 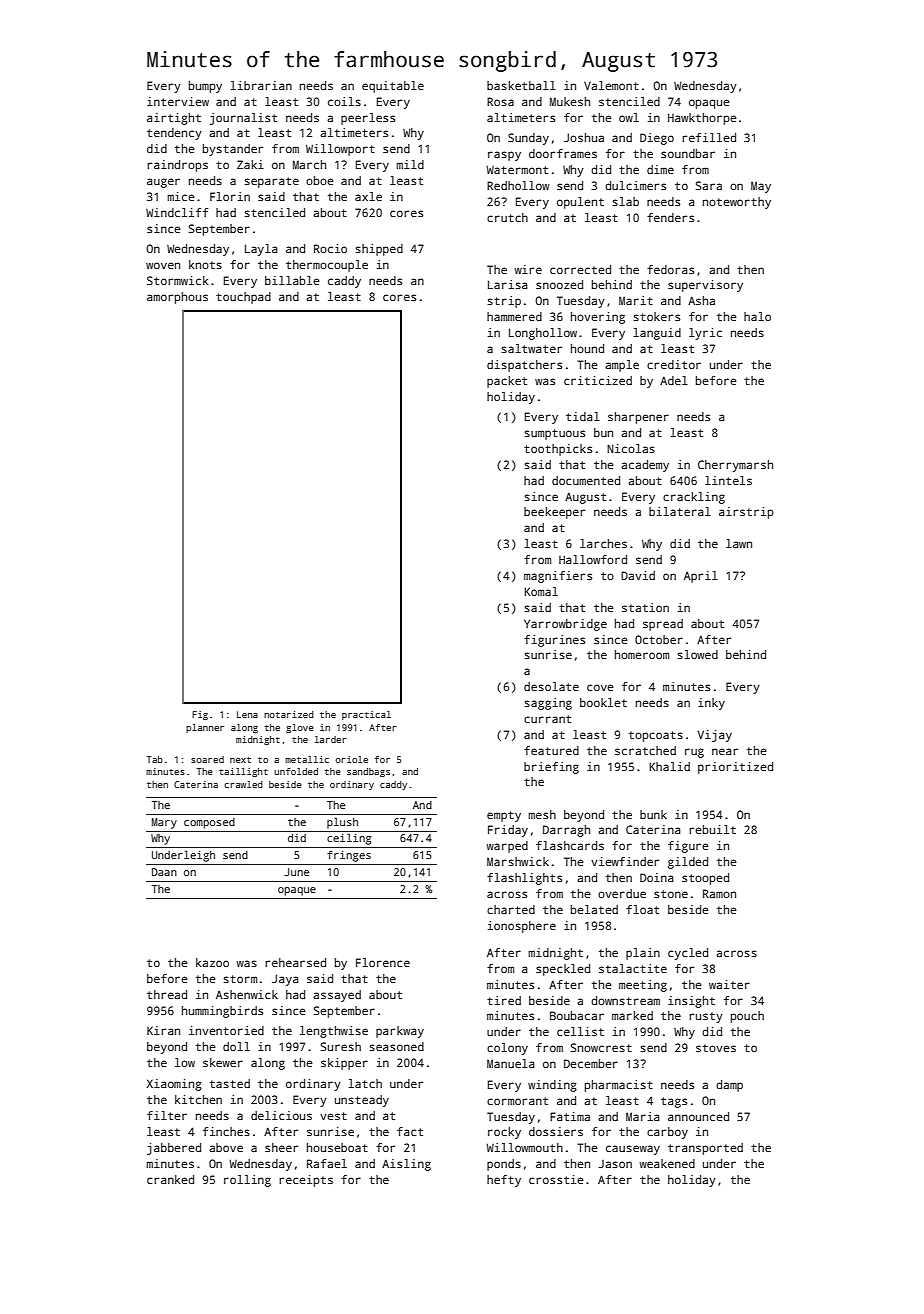 What do you see at coordinates (504, 816) in the page?
I see `empty` at bounding box center [504, 816].
